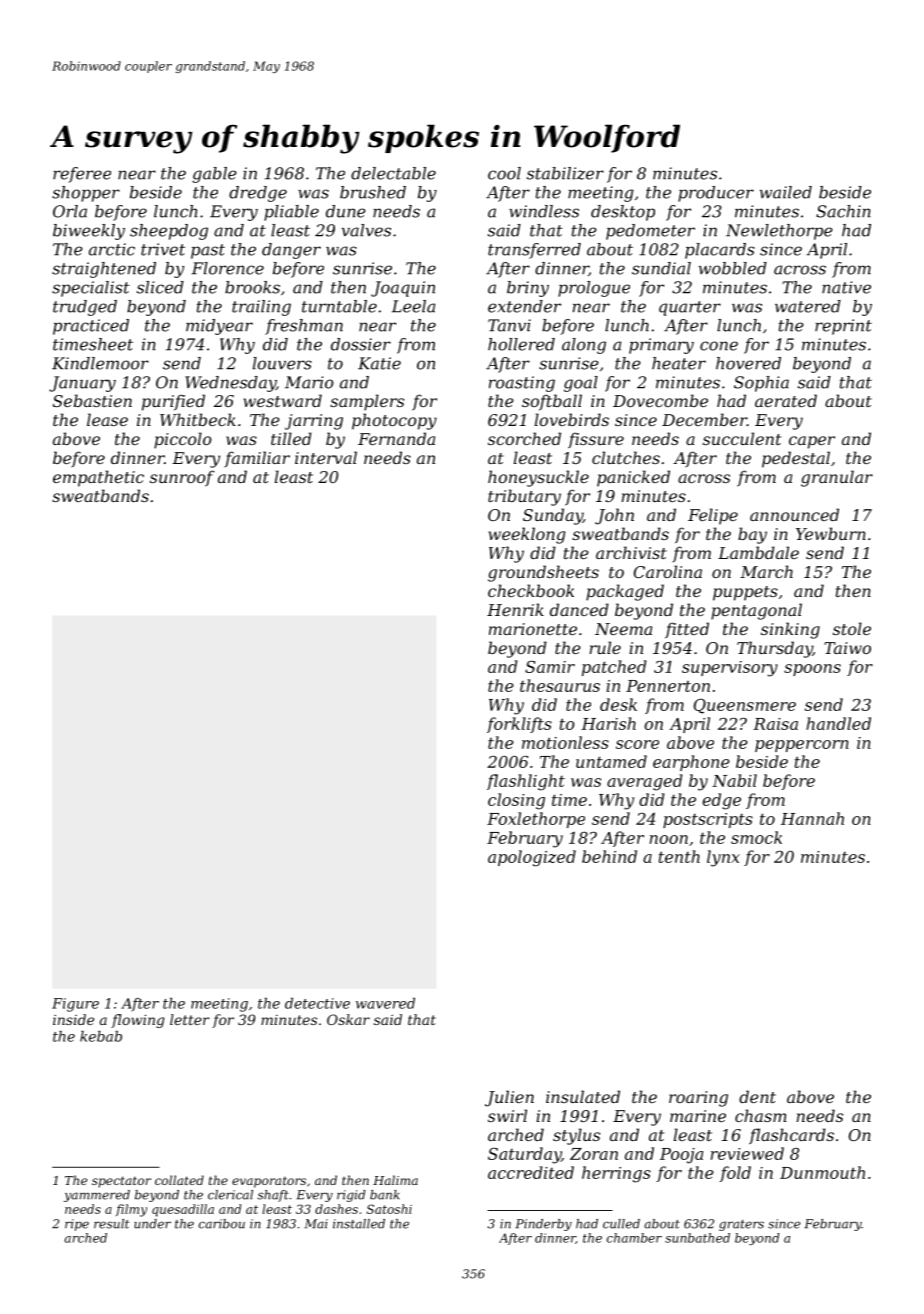 This page has height=1314, width=924. What do you see at coordinates (163, 249) in the page?
I see `trivet` at bounding box center [163, 249].
